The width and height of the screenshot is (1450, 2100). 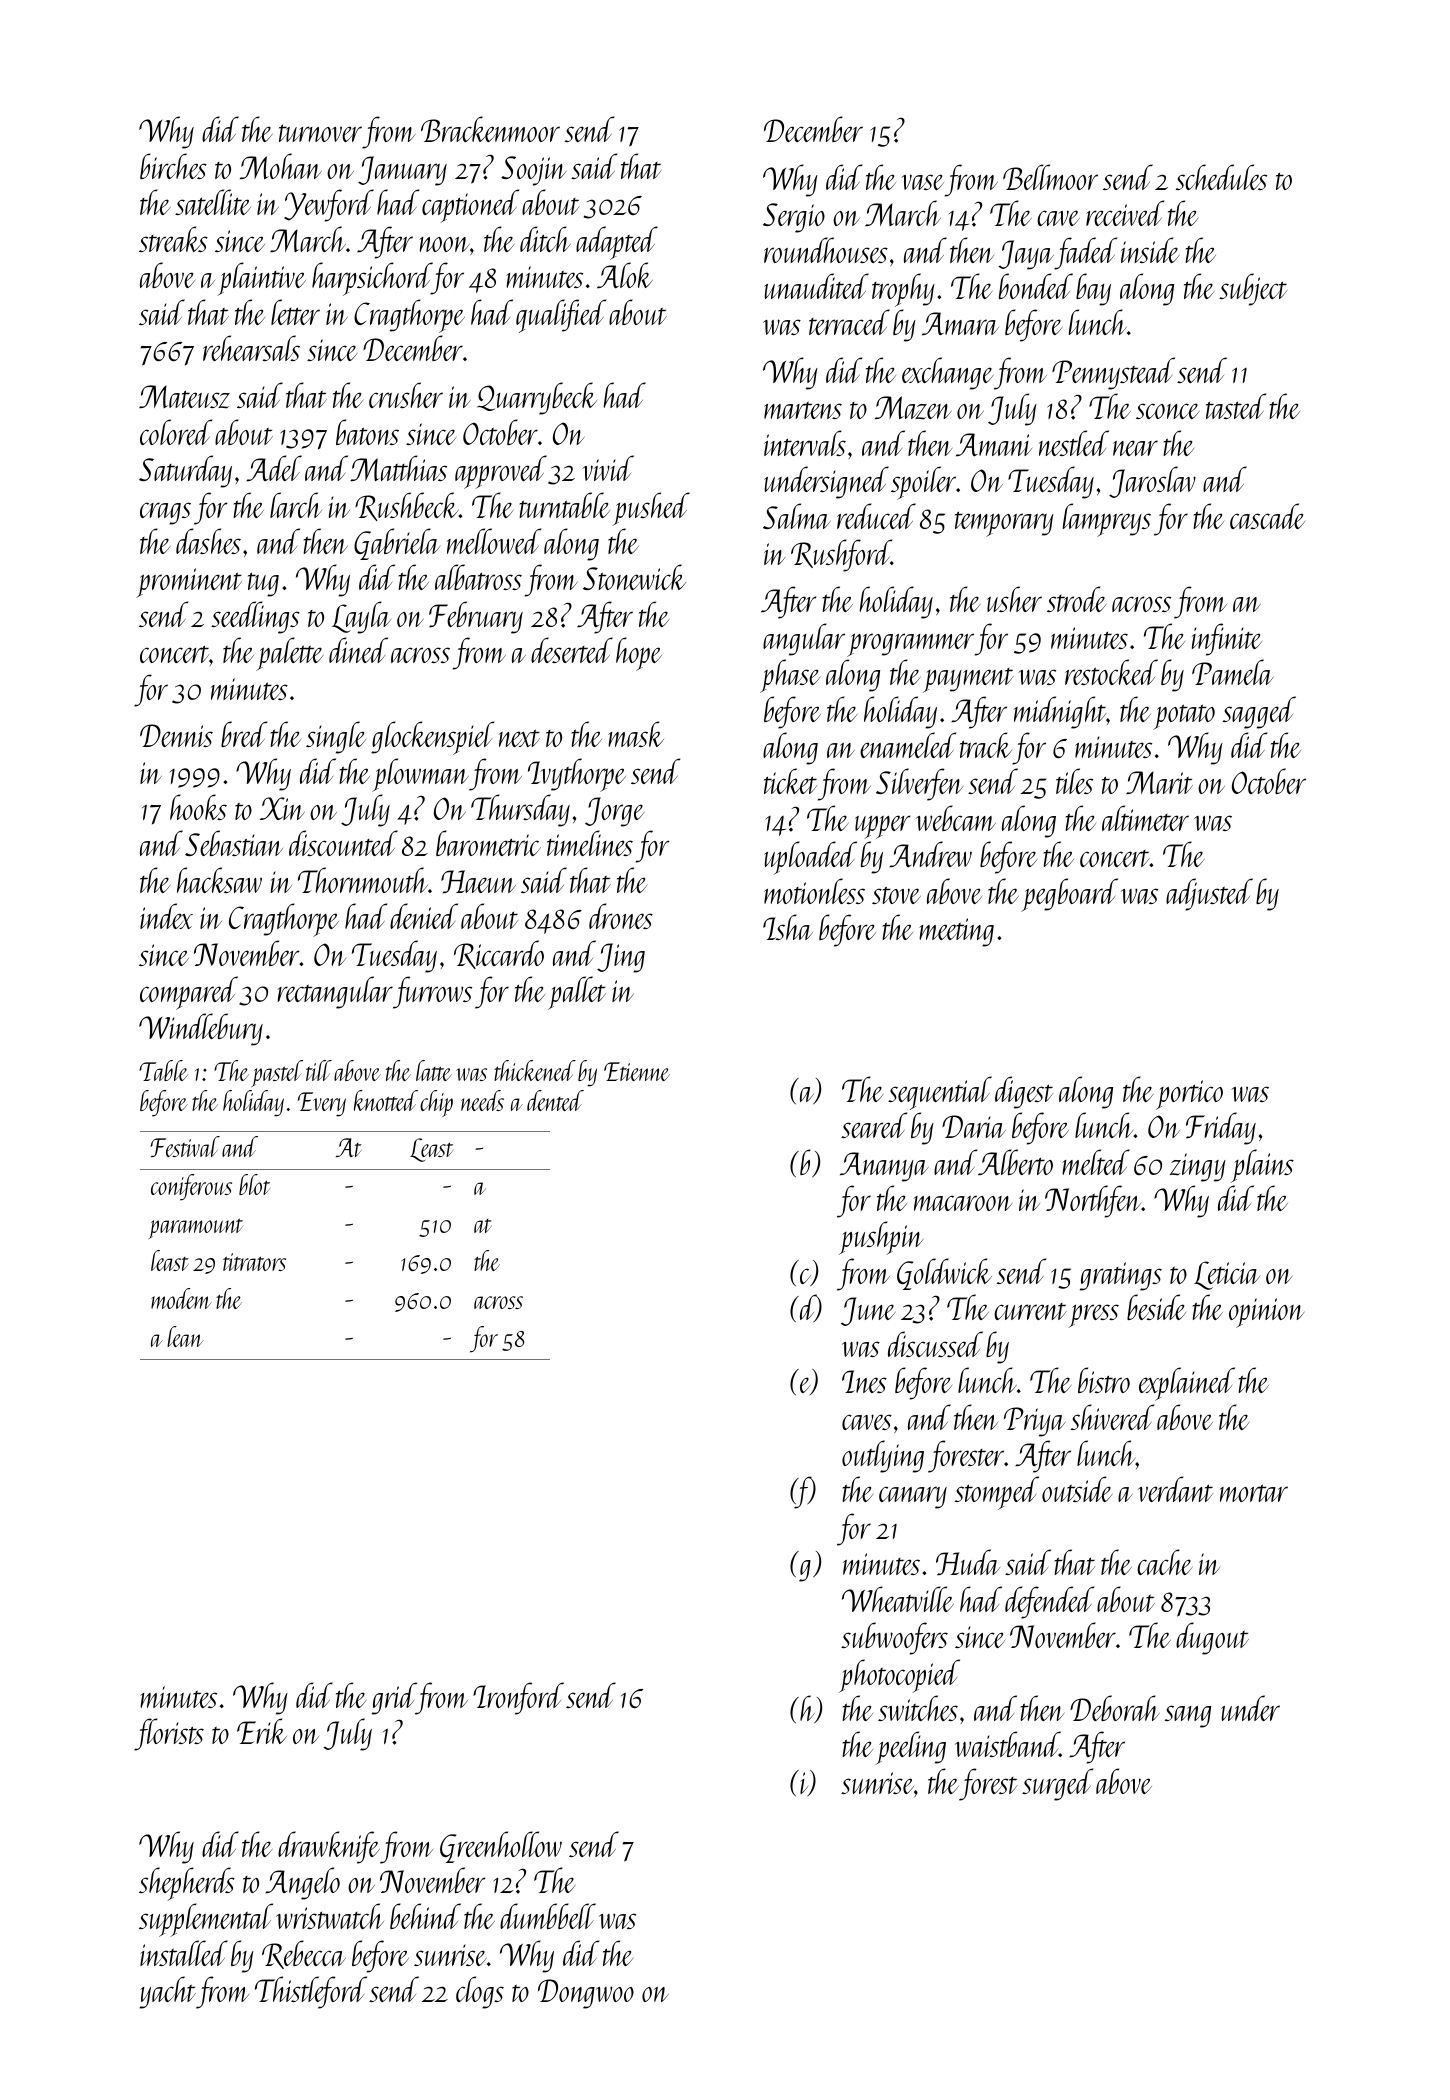 What do you see at coordinates (1253, 289) in the screenshot?
I see `subject` at bounding box center [1253, 289].
